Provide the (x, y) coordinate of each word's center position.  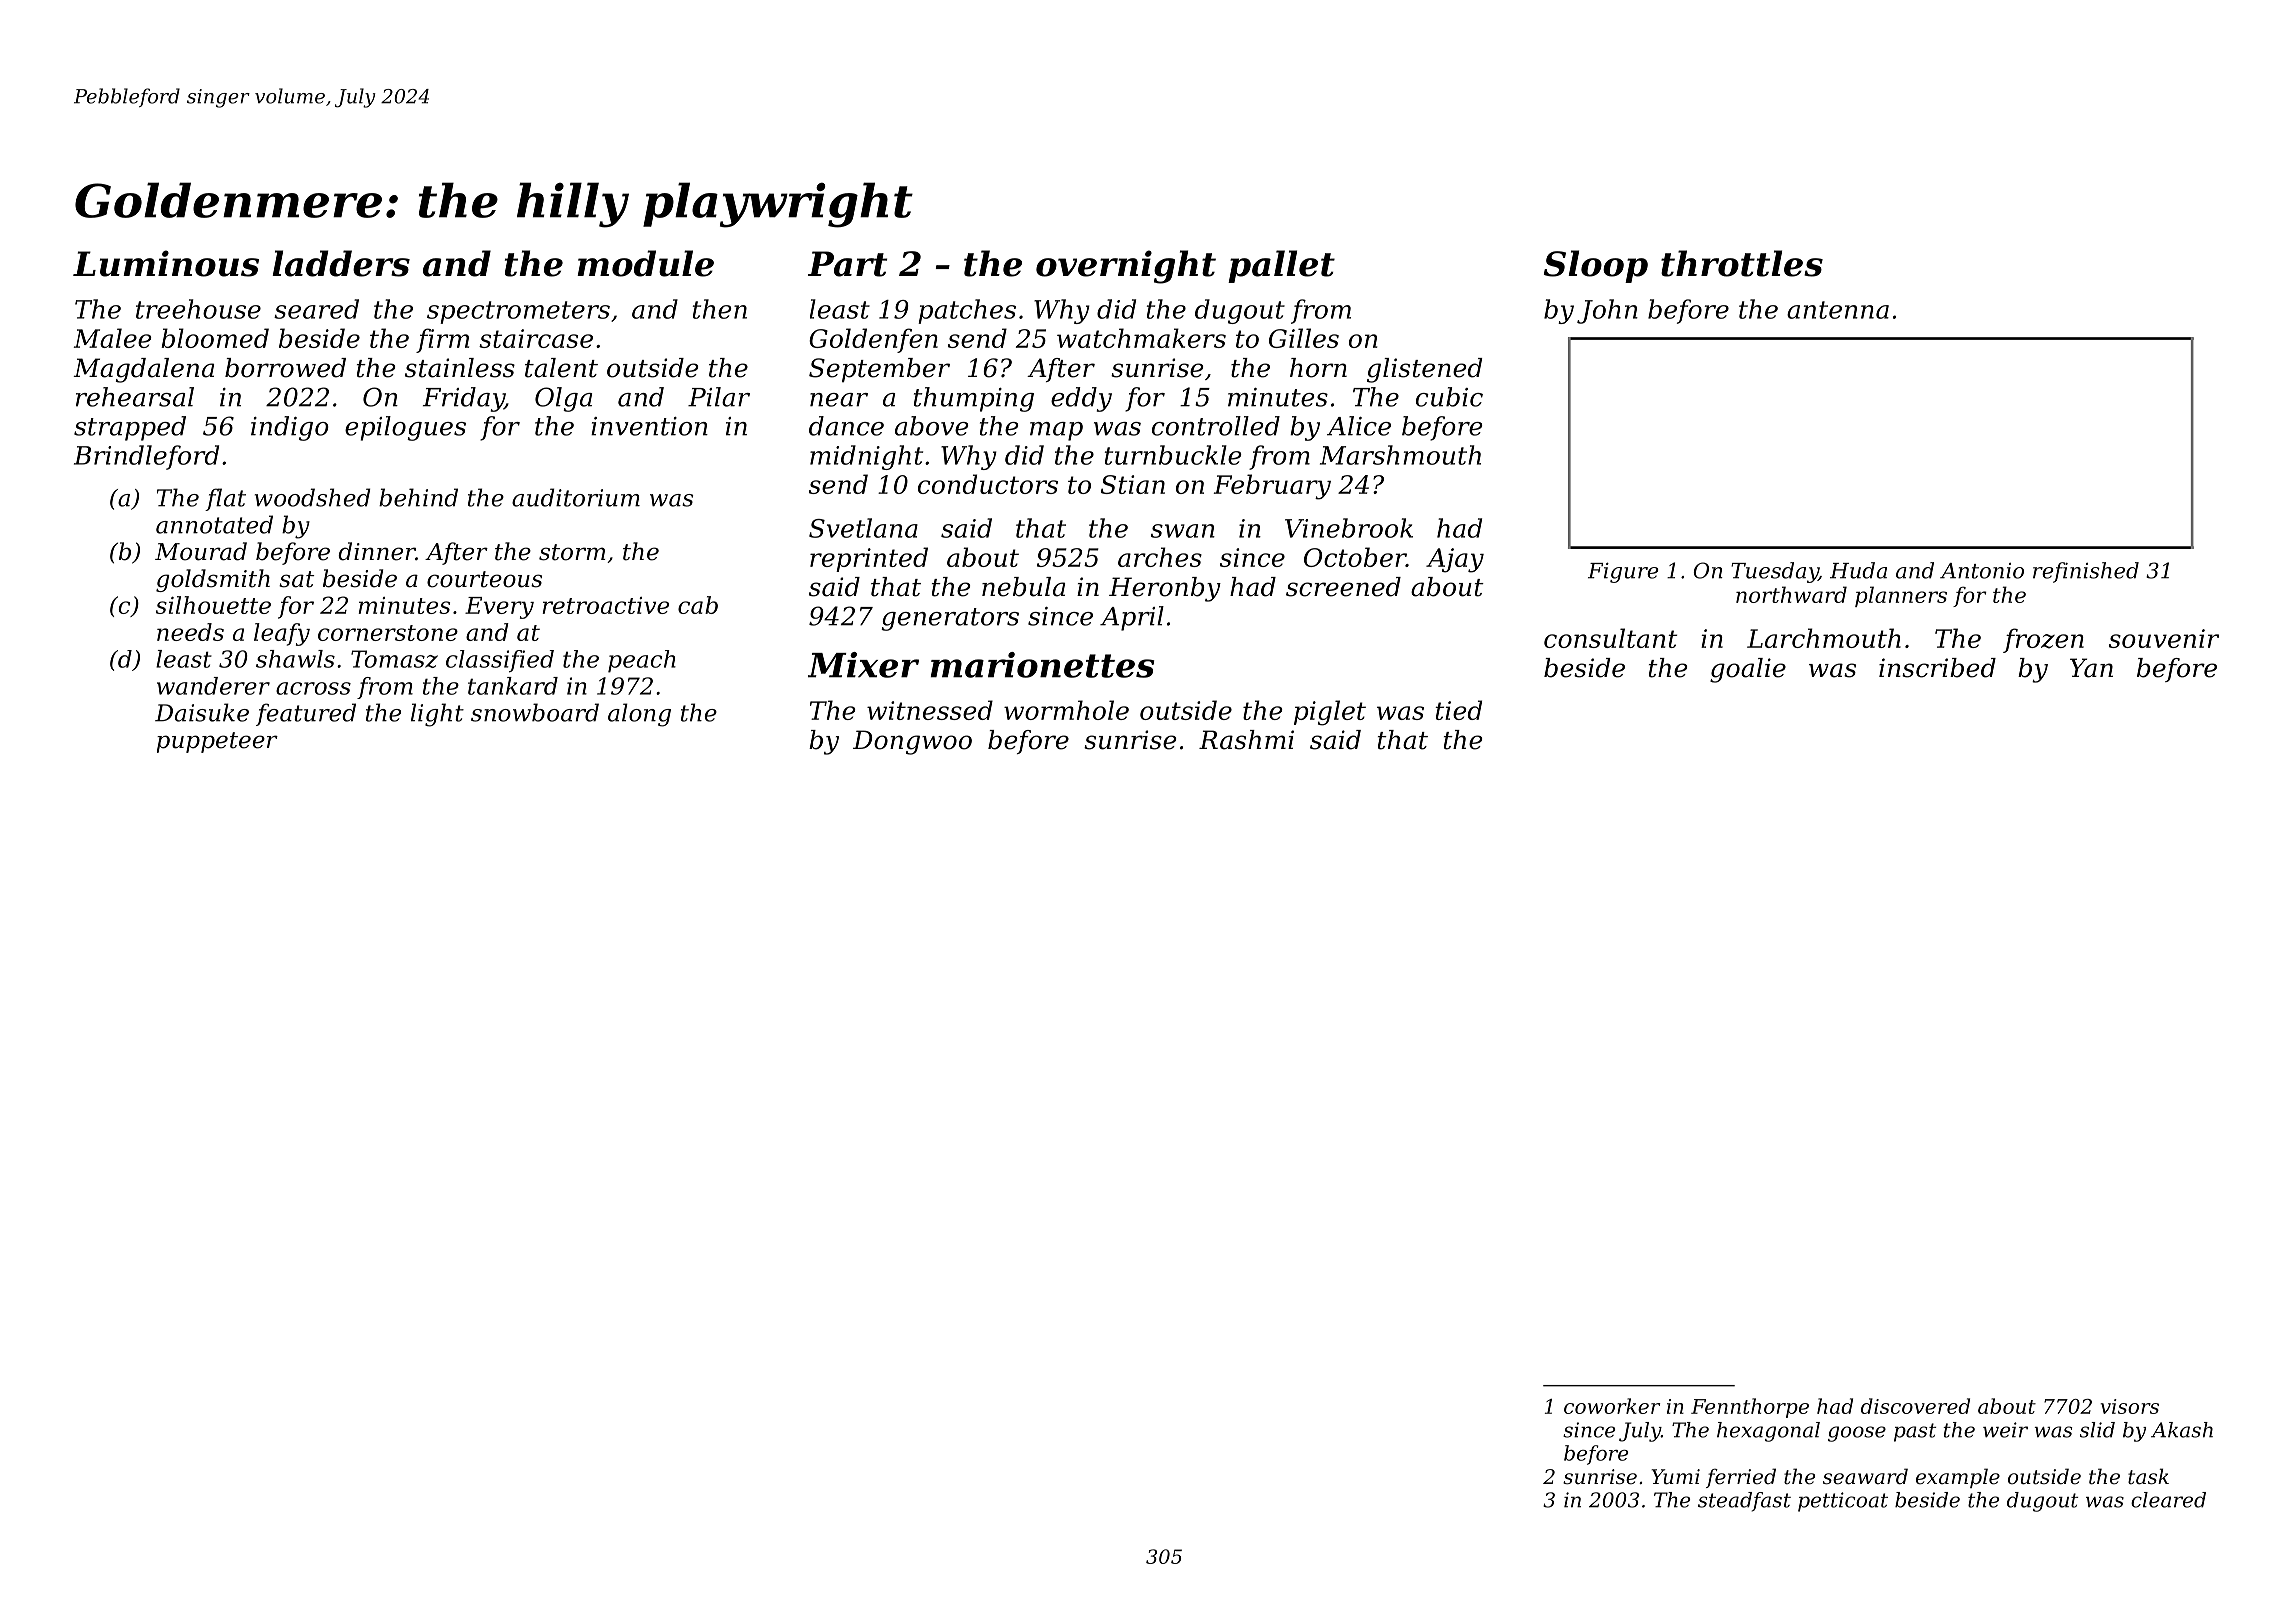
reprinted (869, 559)
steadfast (1744, 1502)
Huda (1858, 570)
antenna (1838, 310)
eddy (1081, 399)
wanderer (213, 686)
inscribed (1937, 668)
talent (561, 368)
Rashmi (1246, 740)
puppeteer (217, 742)
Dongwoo (912, 742)
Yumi (1676, 1477)
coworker (1612, 1406)
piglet (1330, 713)
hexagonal (1768, 1432)
